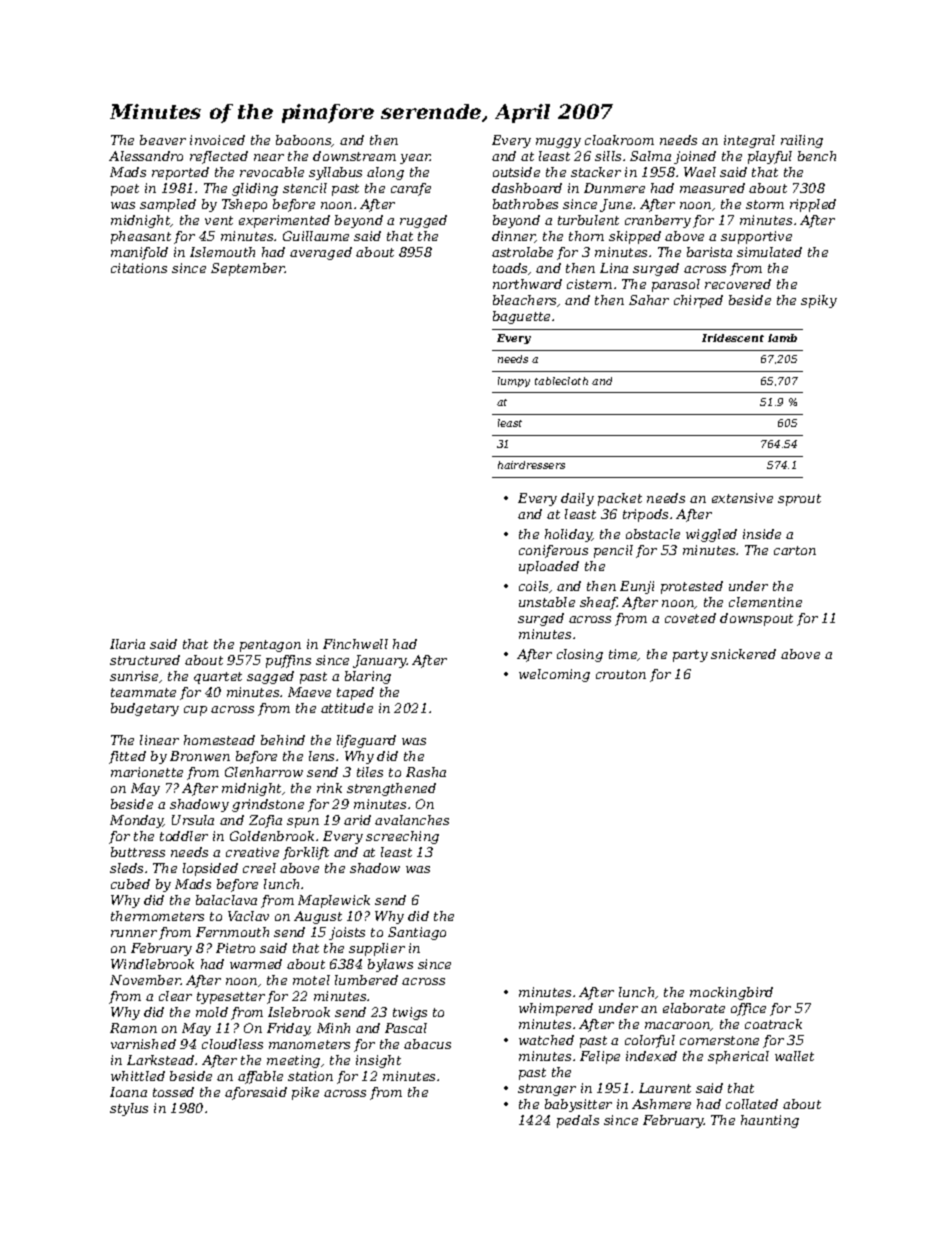 This image has height=1233, width=952. I want to click on baguette, so click(521, 317).
